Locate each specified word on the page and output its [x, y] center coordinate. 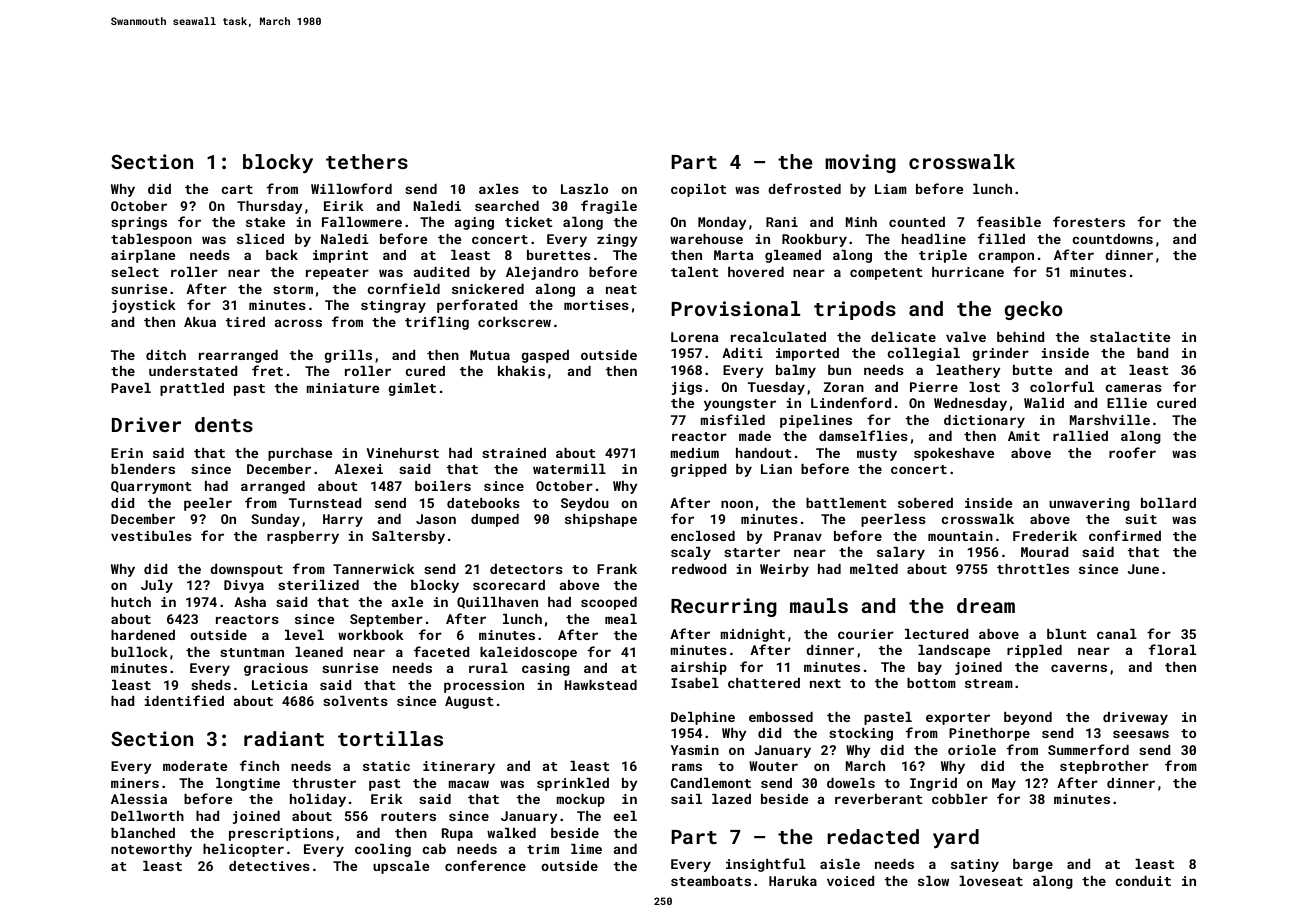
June [1143, 569]
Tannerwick [374, 569]
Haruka [793, 881]
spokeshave [954, 454]
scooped [609, 603]
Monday [722, 223]
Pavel [131, 388]
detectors [526, 569]
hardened [143, 635]
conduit [1143, 881]
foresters [1089, 221]
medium [694, 453]
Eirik [344, 206]
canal [1117, 634]
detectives [269, 866]
